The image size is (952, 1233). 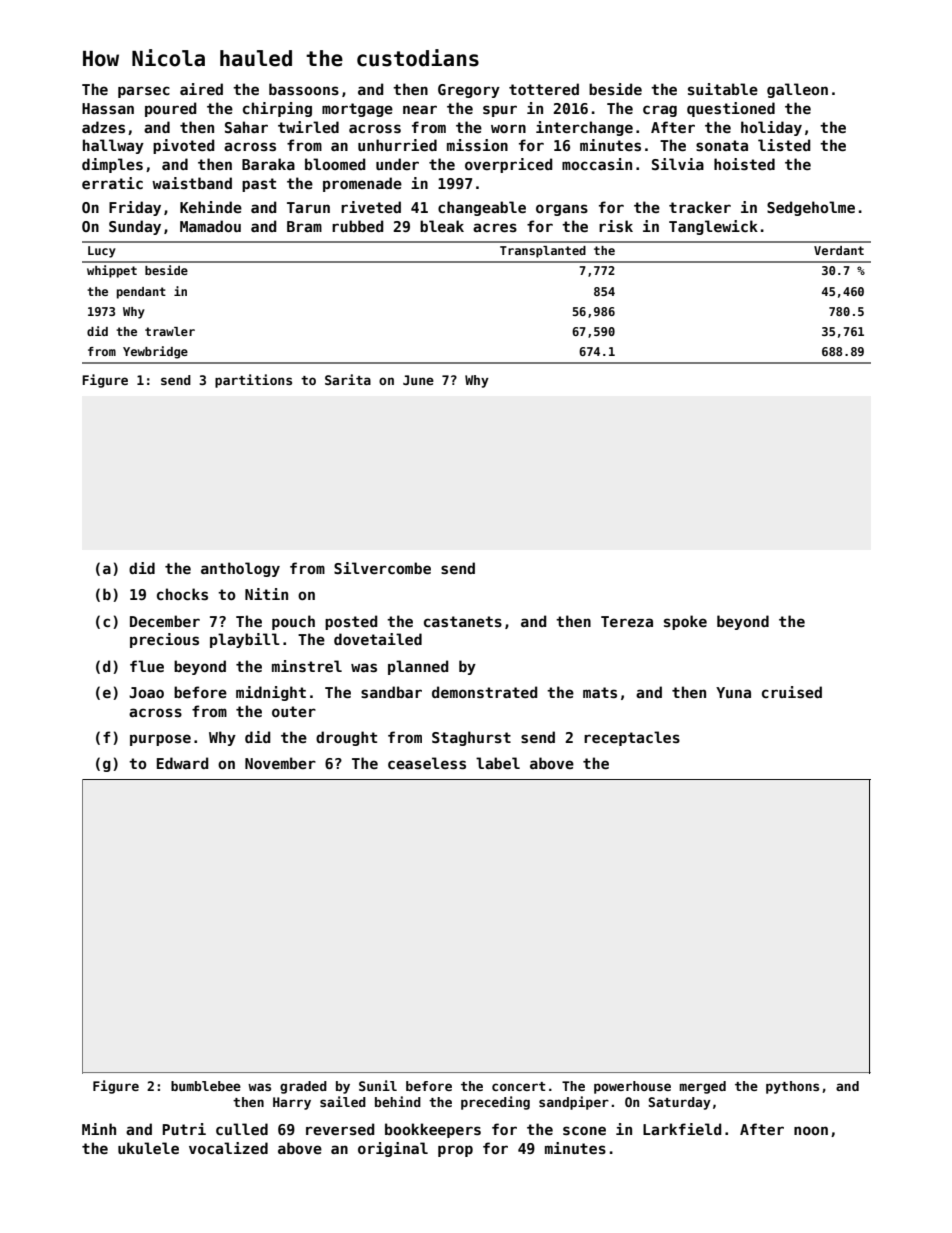 What do you see at coordinates (148, 1148) in the page?
I see `ukulele` at bounding box center [148, 1148].
